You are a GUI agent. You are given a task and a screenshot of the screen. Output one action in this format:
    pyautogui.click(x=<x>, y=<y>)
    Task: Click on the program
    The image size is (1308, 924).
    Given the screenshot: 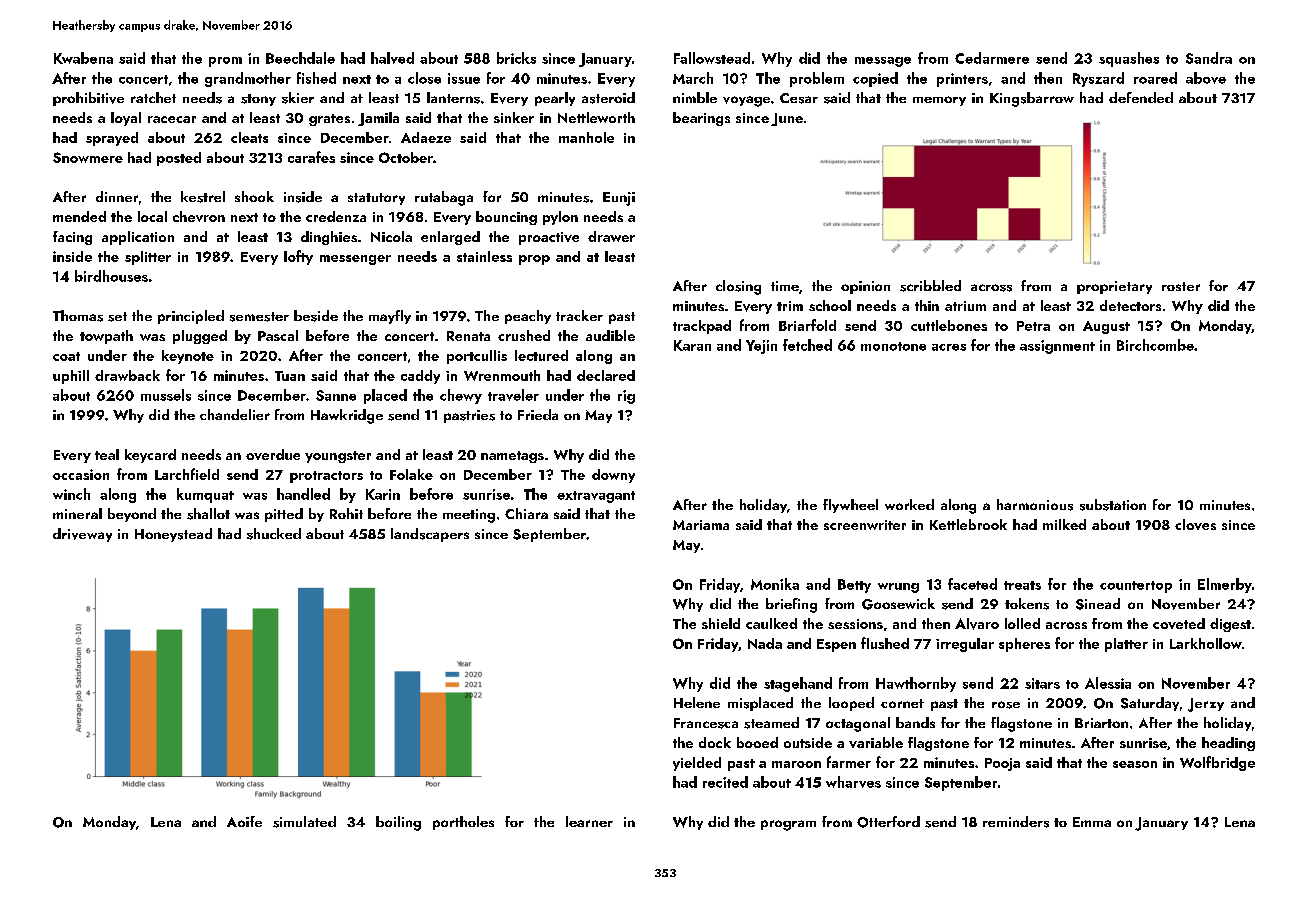 What is the action you would take?
    pyautogui.click(x=788, y=825)
